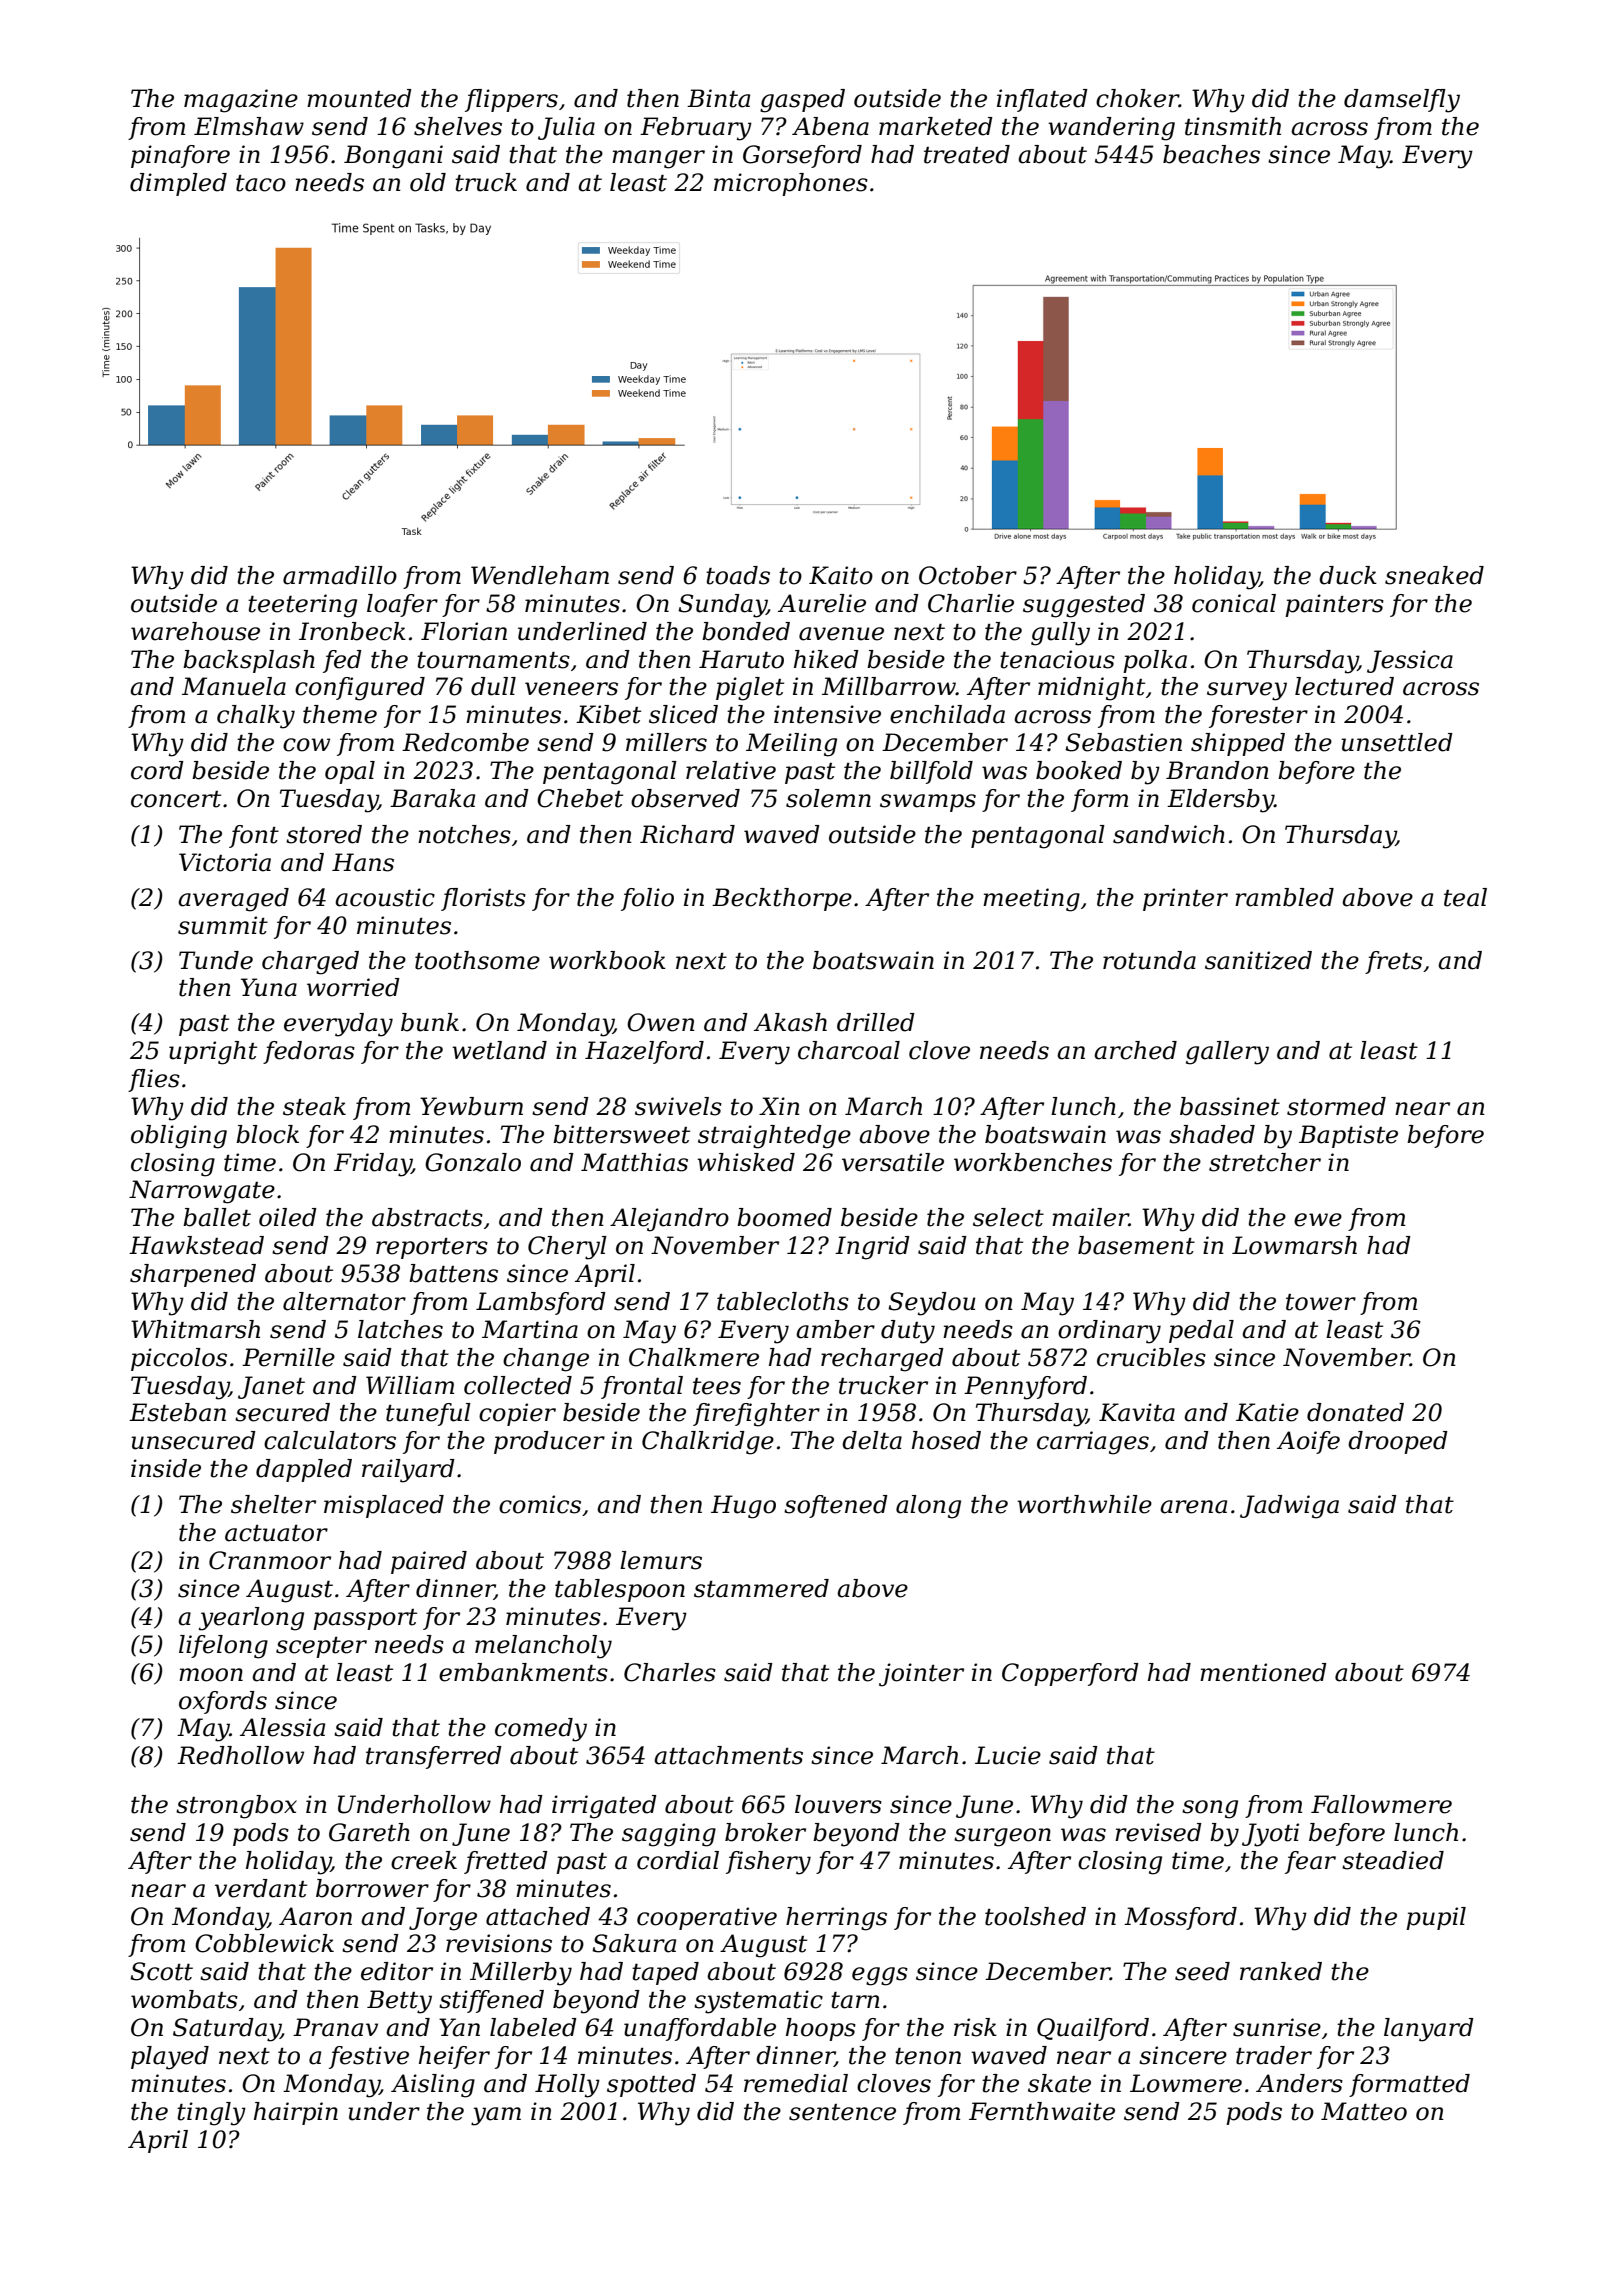 This screenshot has height=2292, width=1620. What do you see at coordinates (506, 1862) in the screenshot?
I see `fretted` at bounding box center [506, 1862].
